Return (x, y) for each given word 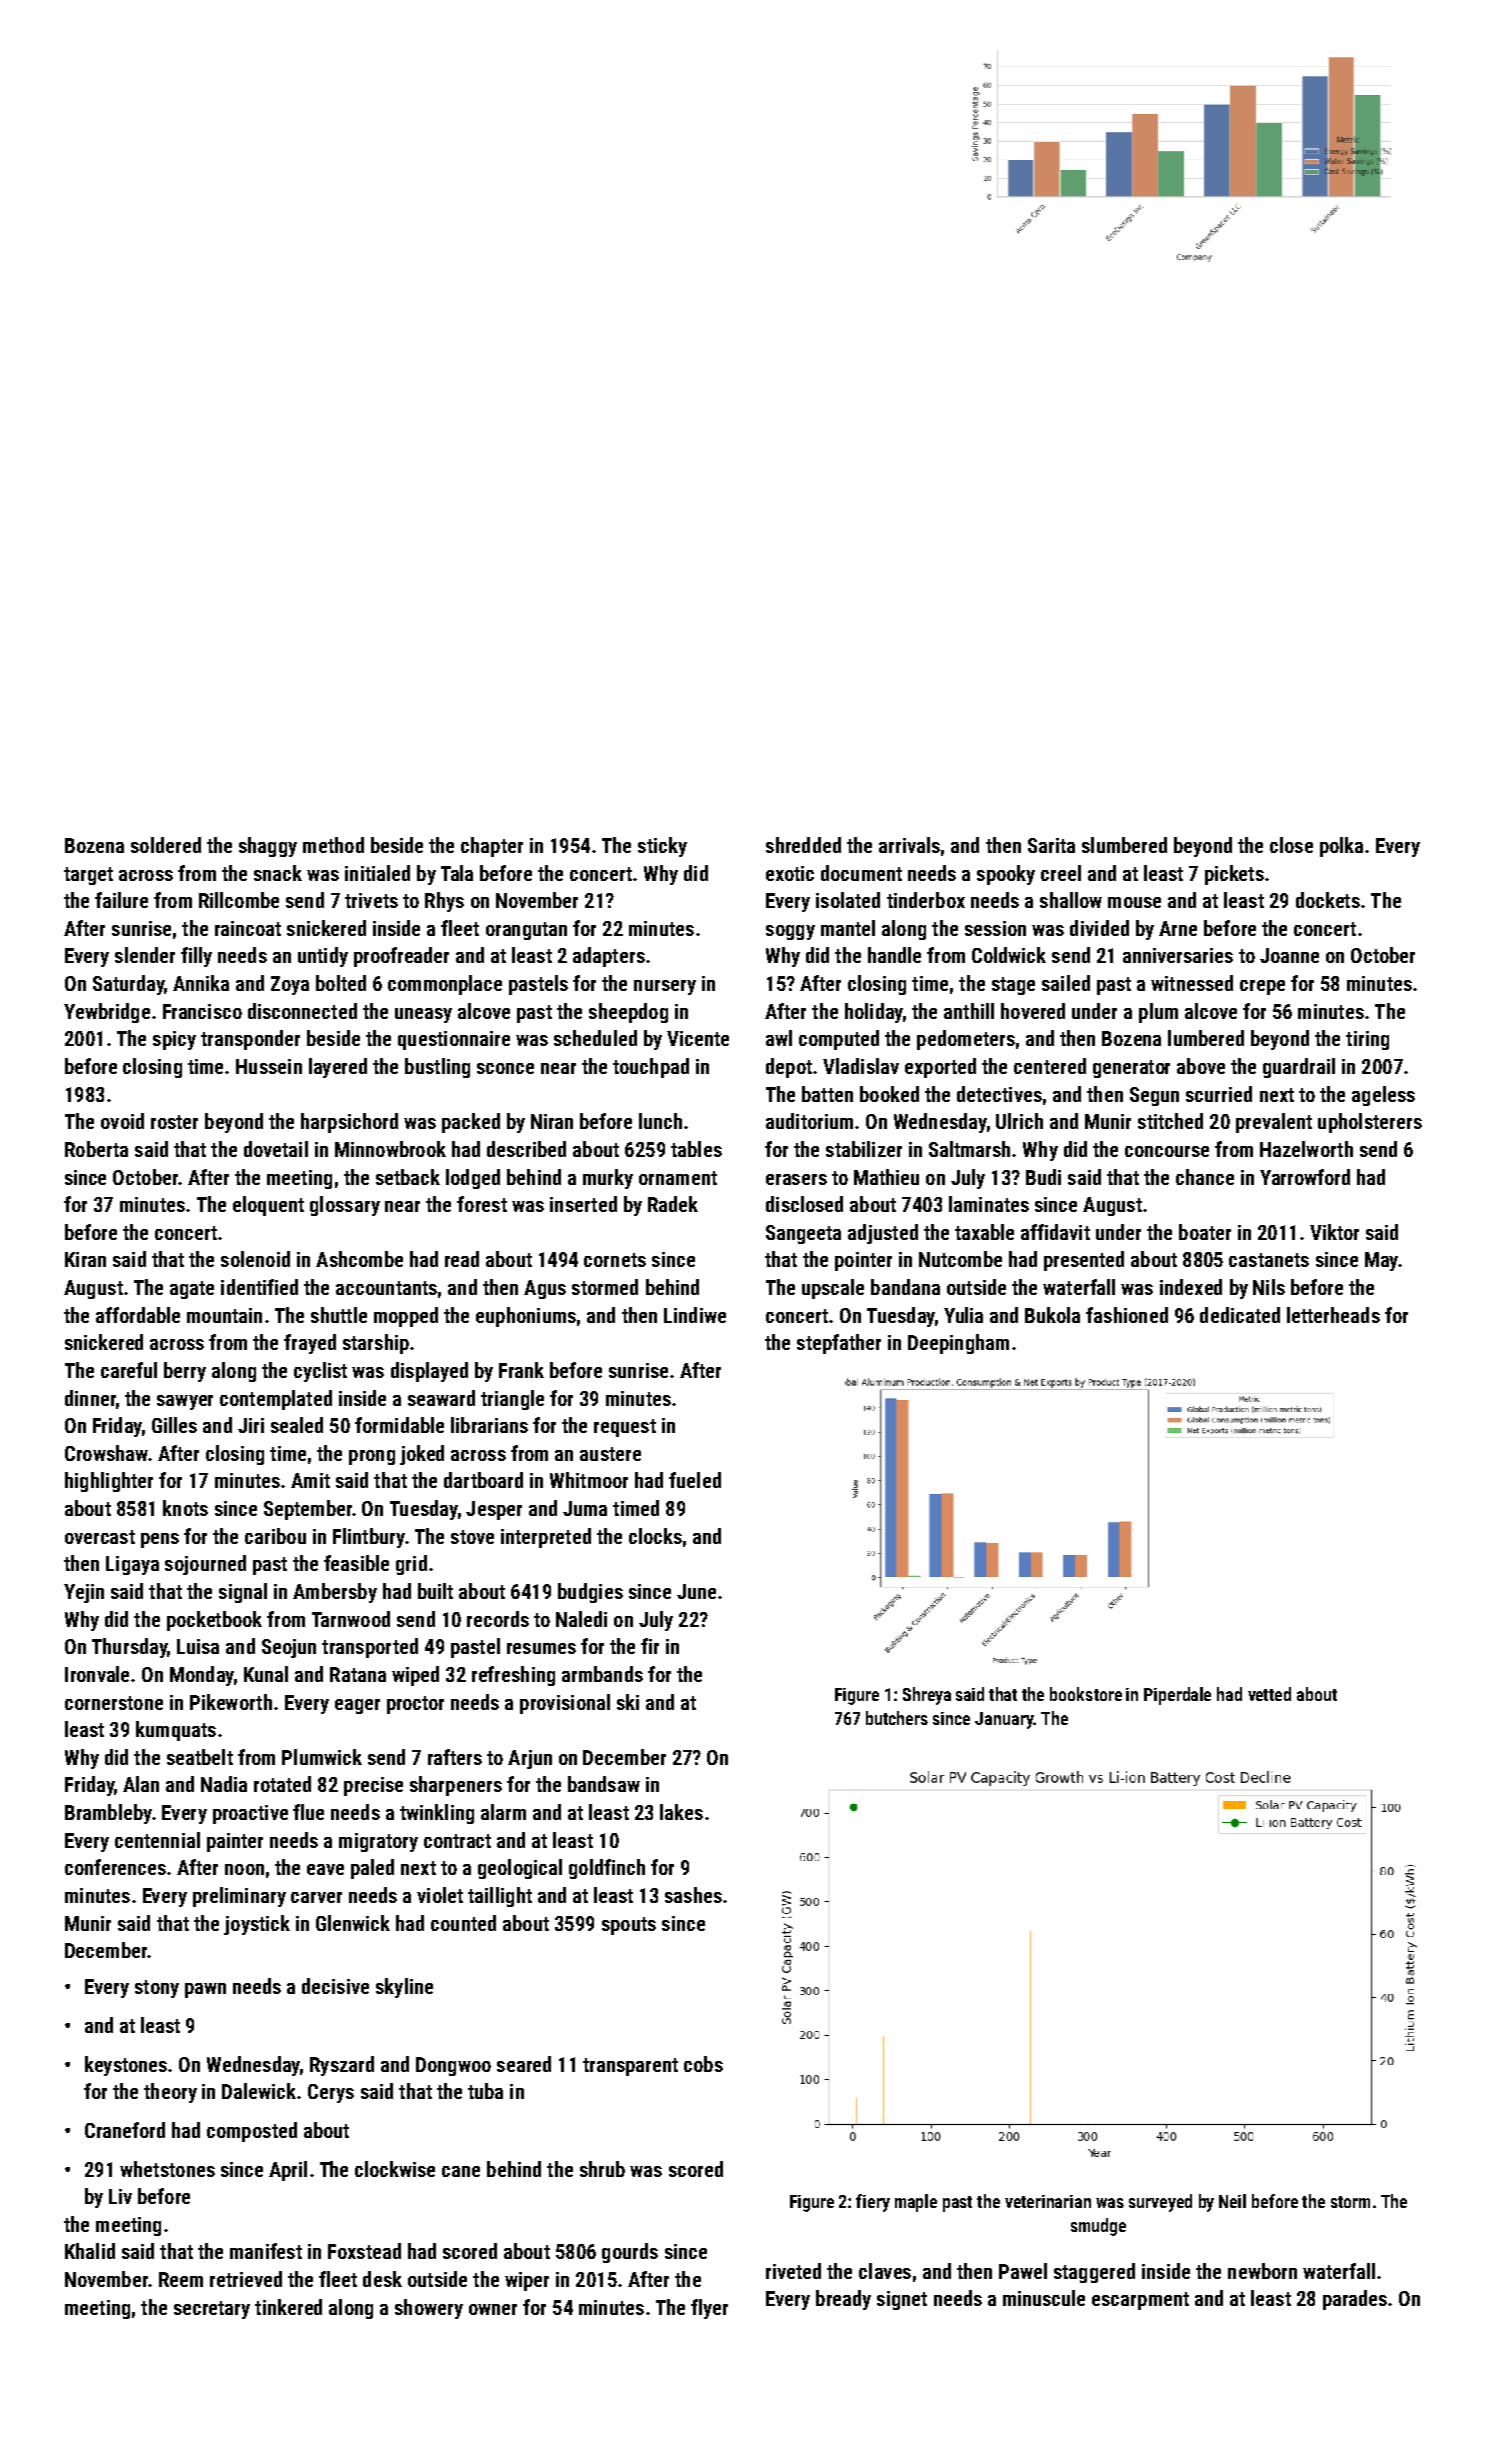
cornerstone (114, 1703)
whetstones (167, 2169)
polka (1341, 847)
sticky (662, 847)
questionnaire (454, 1040)
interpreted (546, 1538)
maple (916, 2203)
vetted (1269, 1694)
